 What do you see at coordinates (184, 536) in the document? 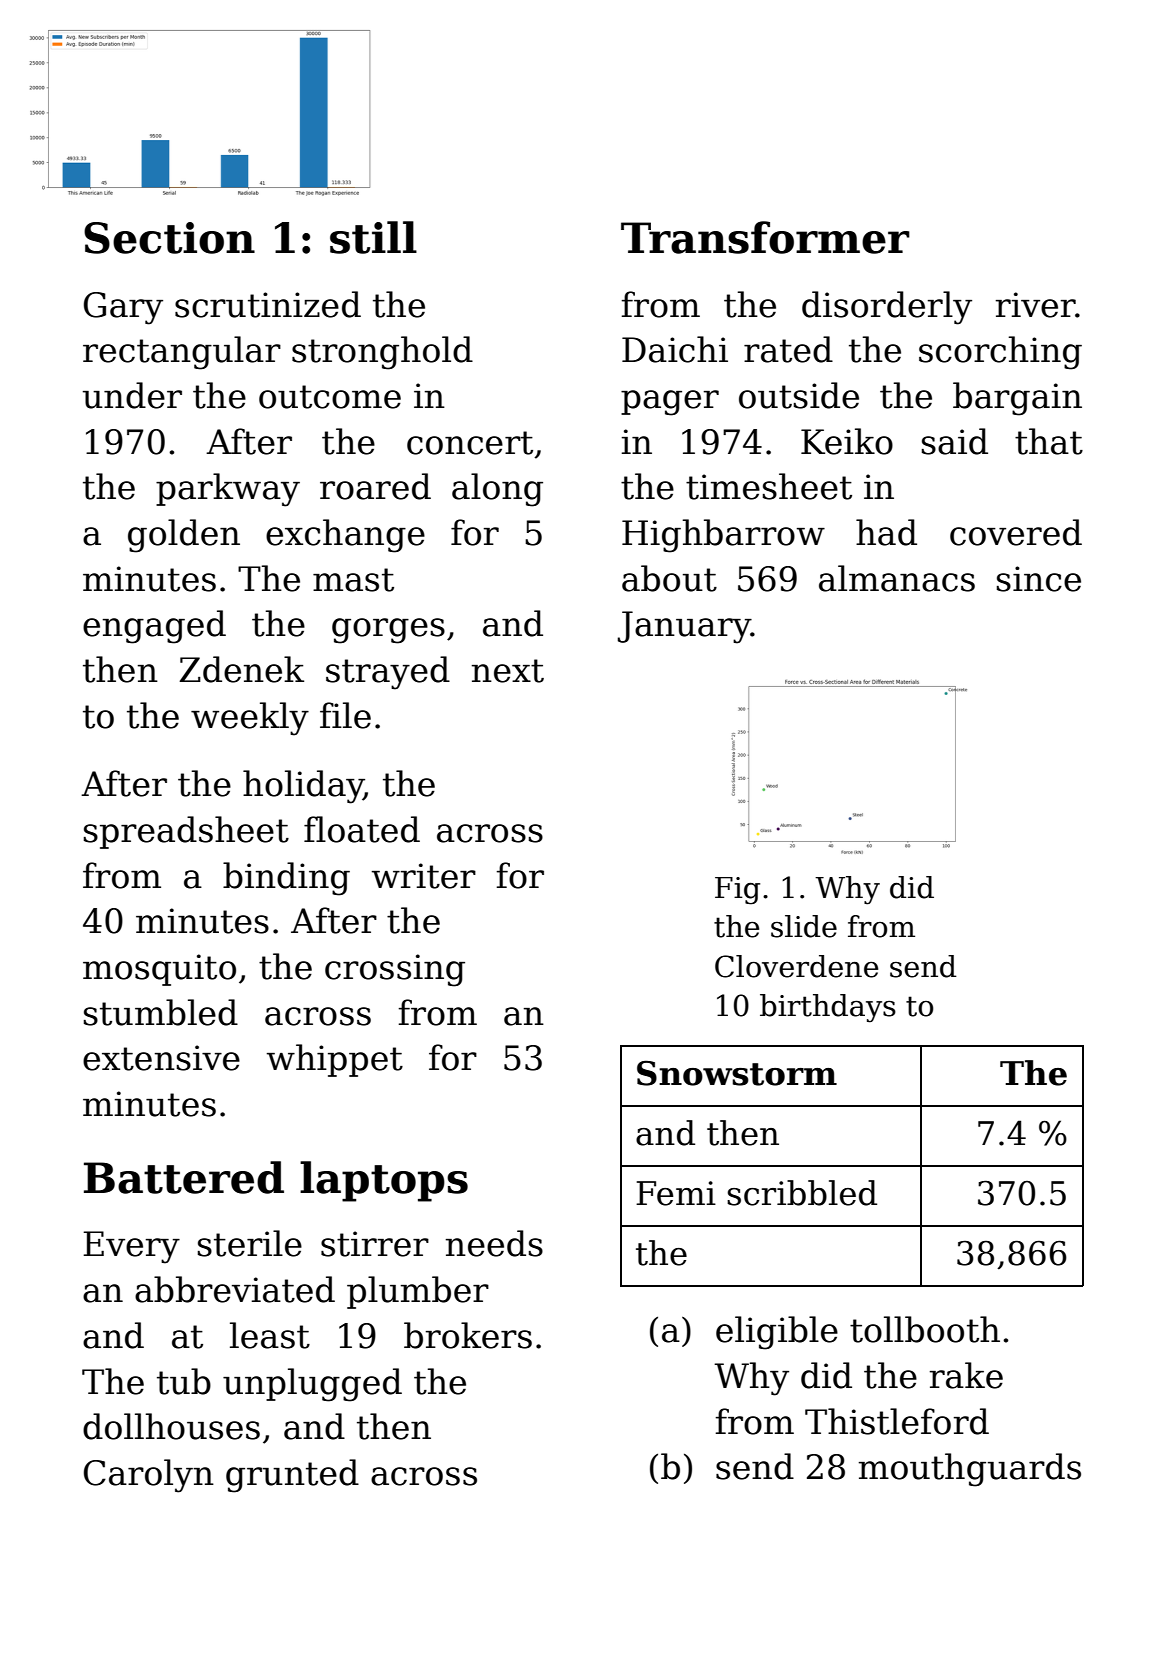
I see `golden` at bounding box center [184, 536].
